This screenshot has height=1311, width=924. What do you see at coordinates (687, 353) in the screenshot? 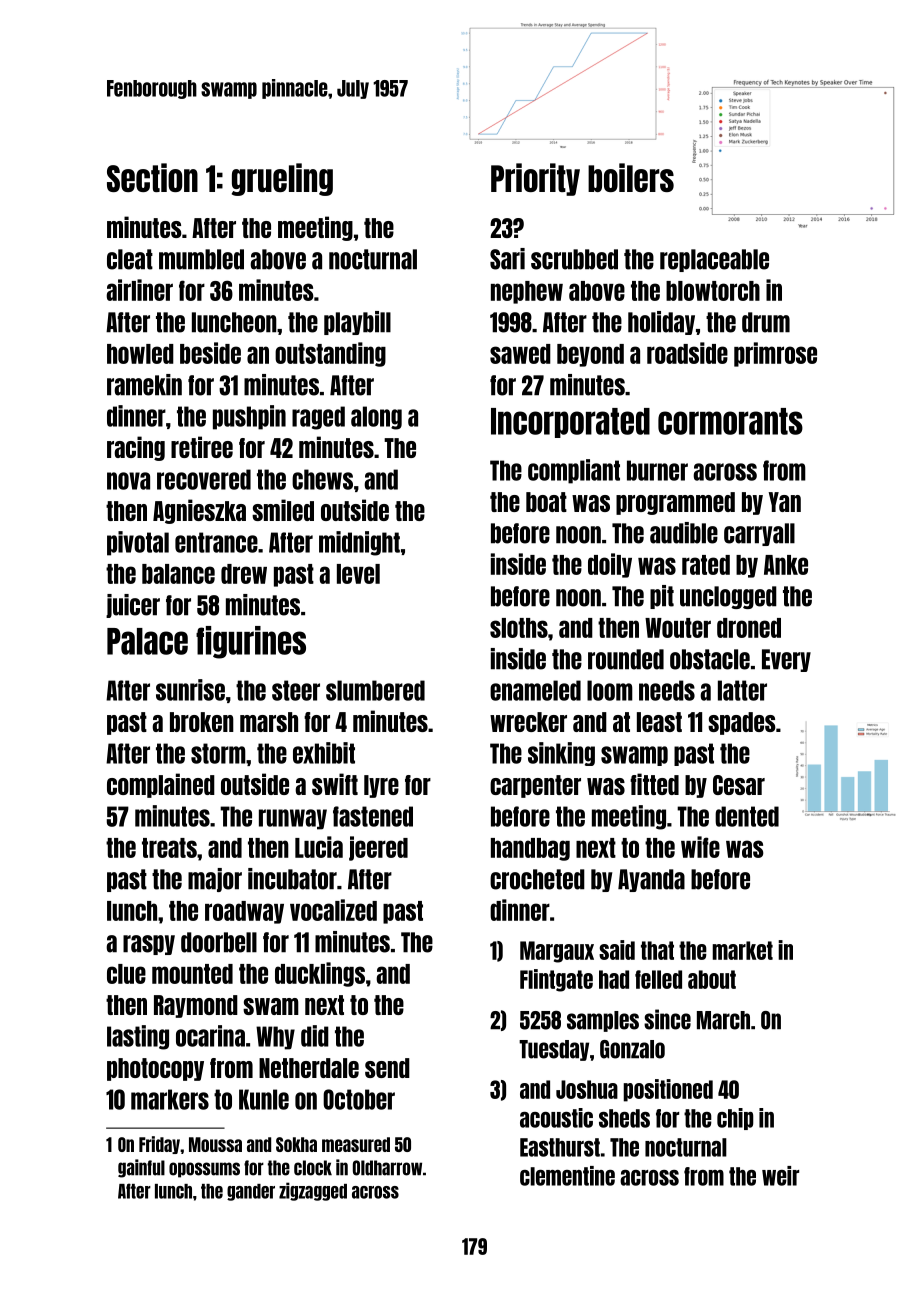
I see `roadside` at bounding box center [687, 353].
